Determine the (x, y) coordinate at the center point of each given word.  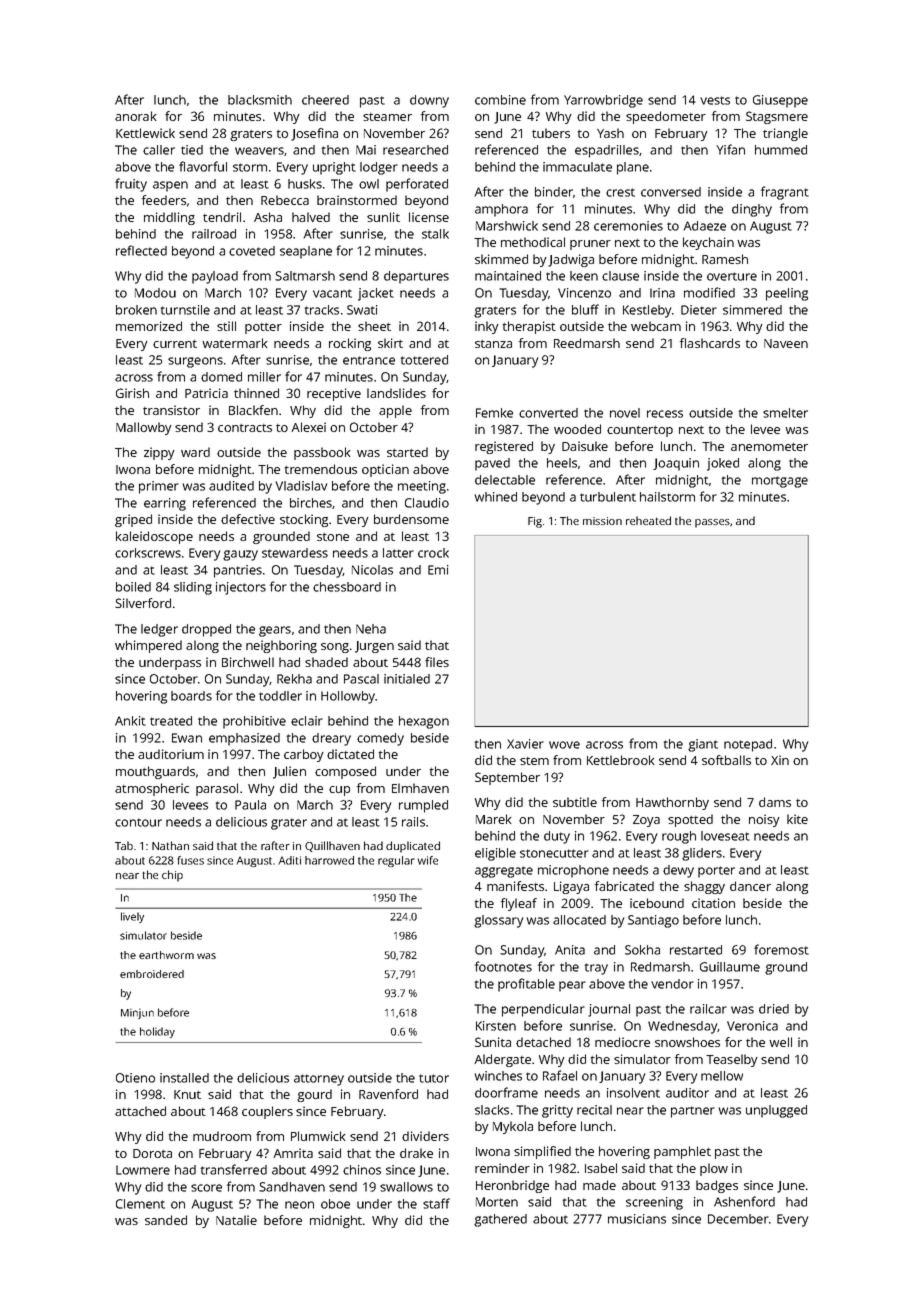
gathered (500, 1220)
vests (715, 100)
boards (191, 696)
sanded (166, 1220)
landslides (396, 393)
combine (500, 100)
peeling (787, 294)
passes (712, 523)
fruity (131, 185)
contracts (245, 428)
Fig (535, 522)
